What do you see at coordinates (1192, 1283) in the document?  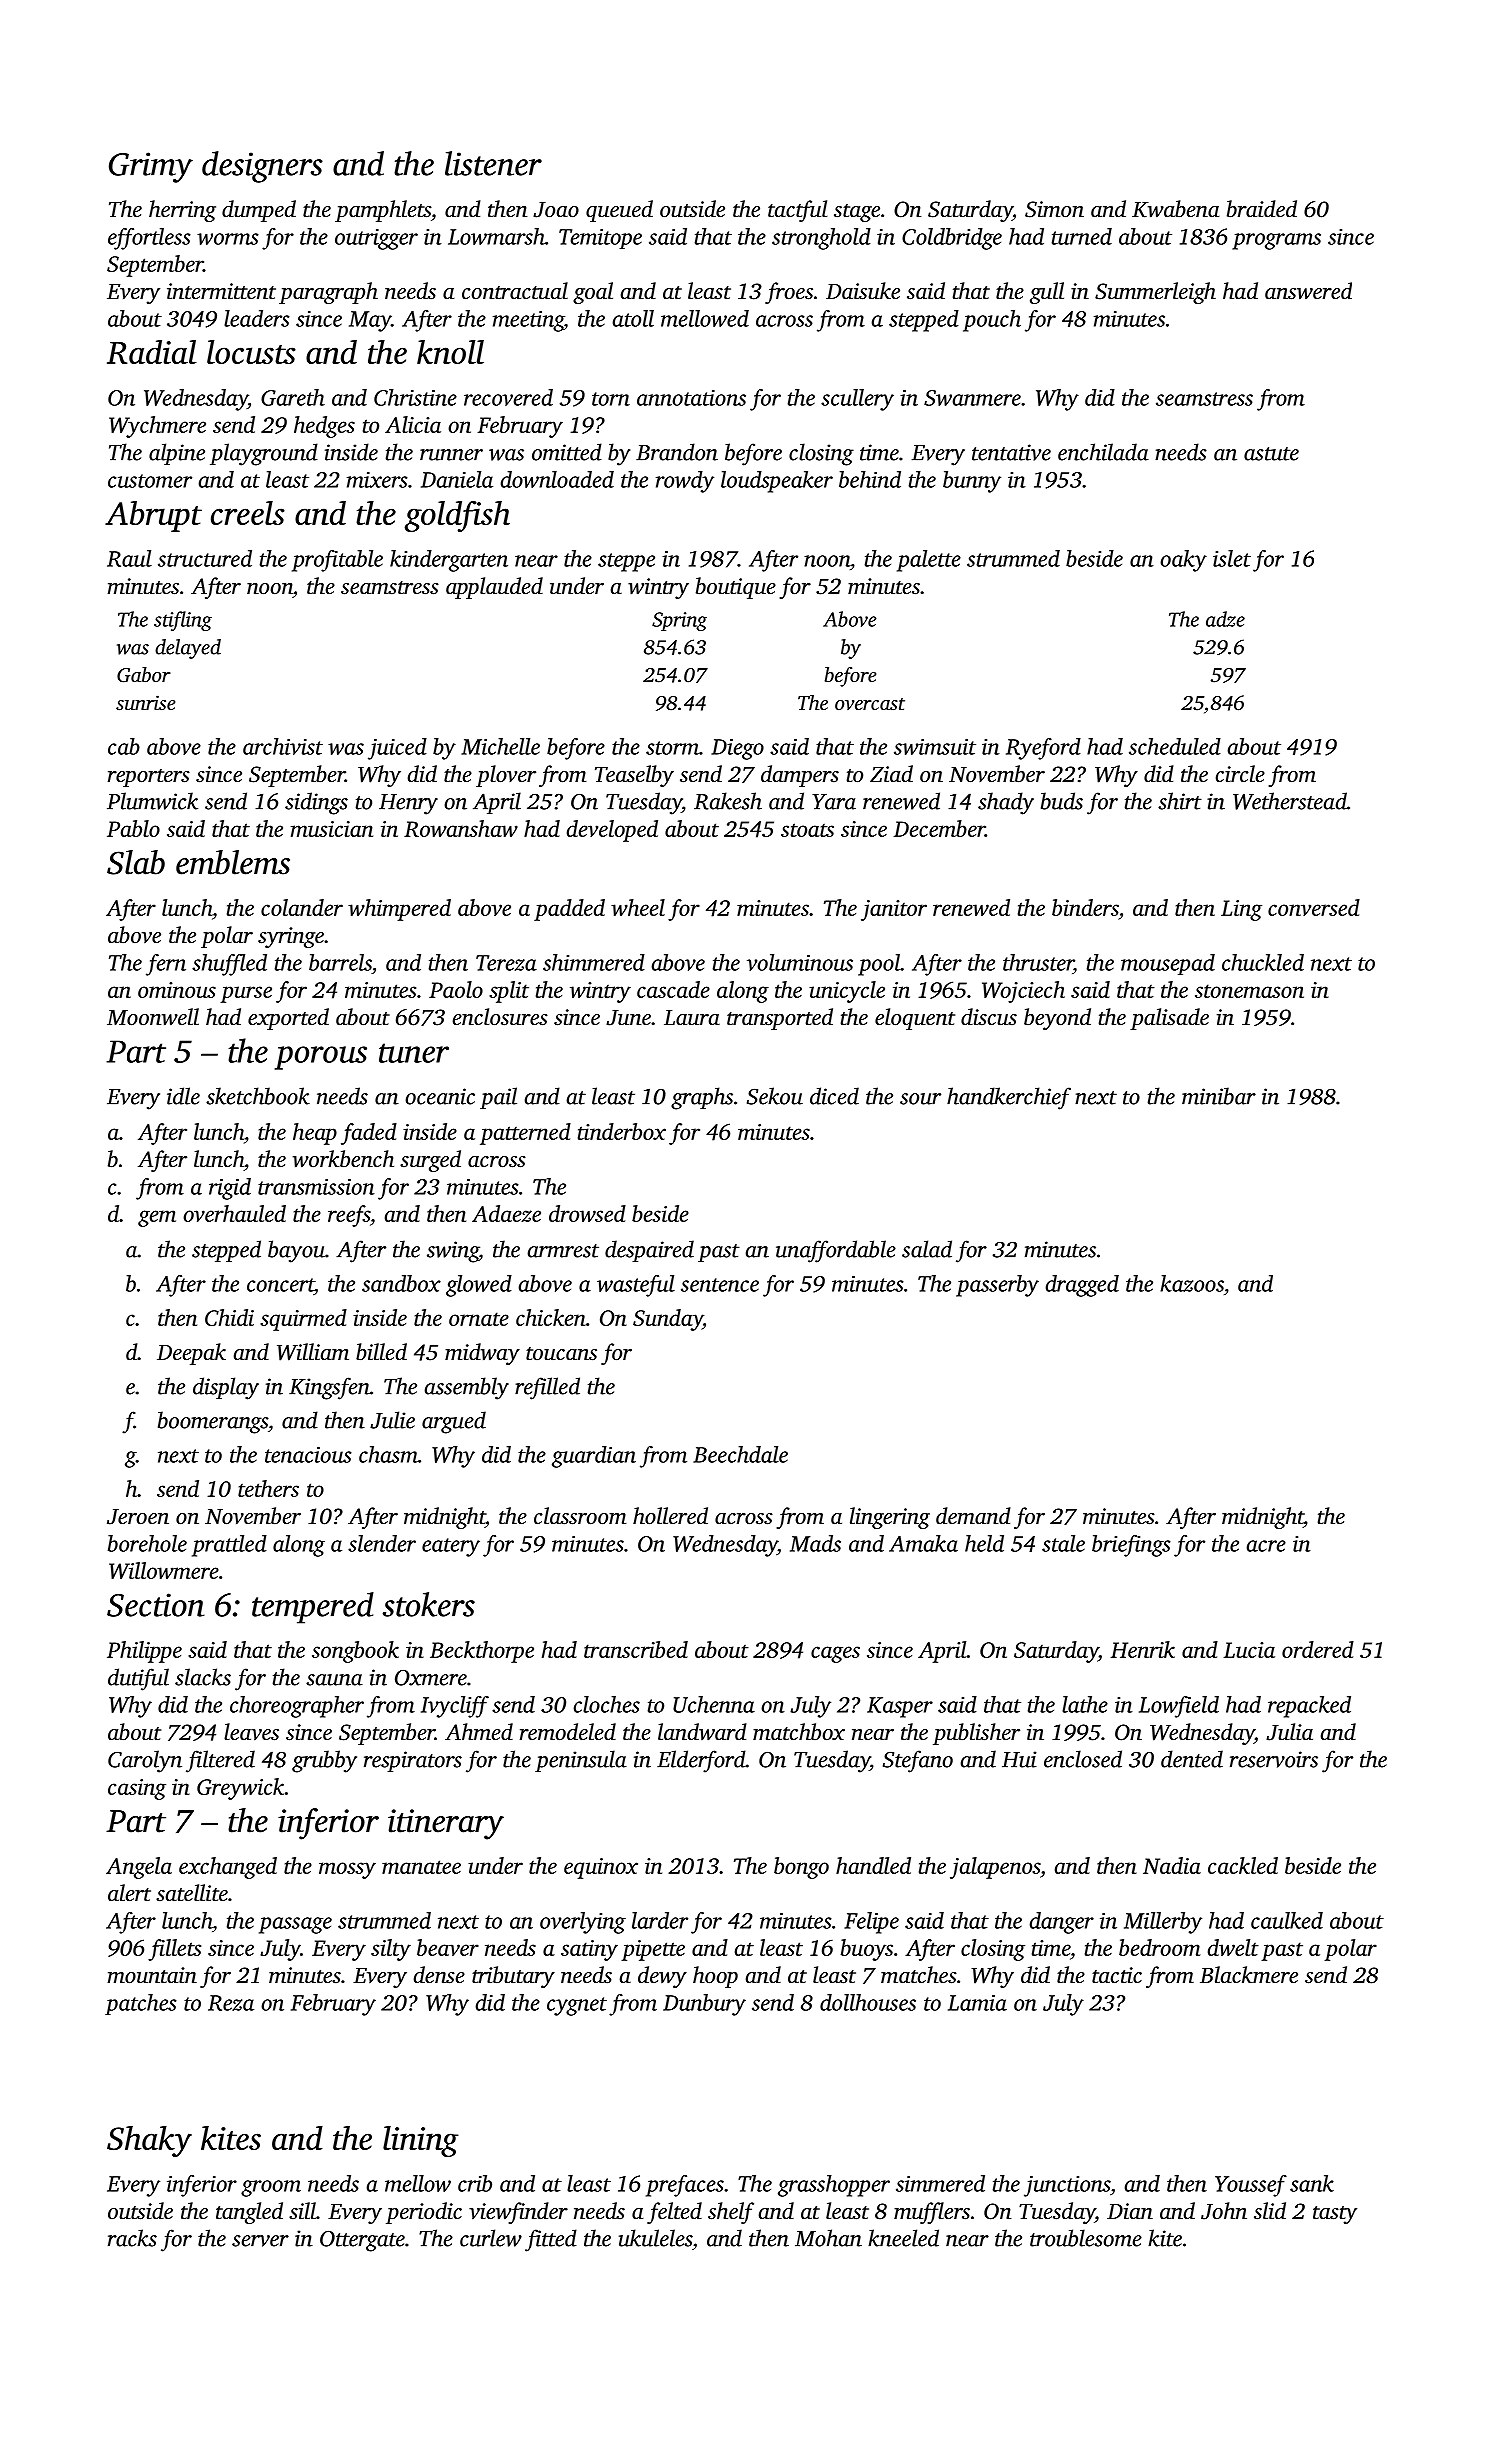 I see `kazoos` at bounding box center [1192, 1283].
